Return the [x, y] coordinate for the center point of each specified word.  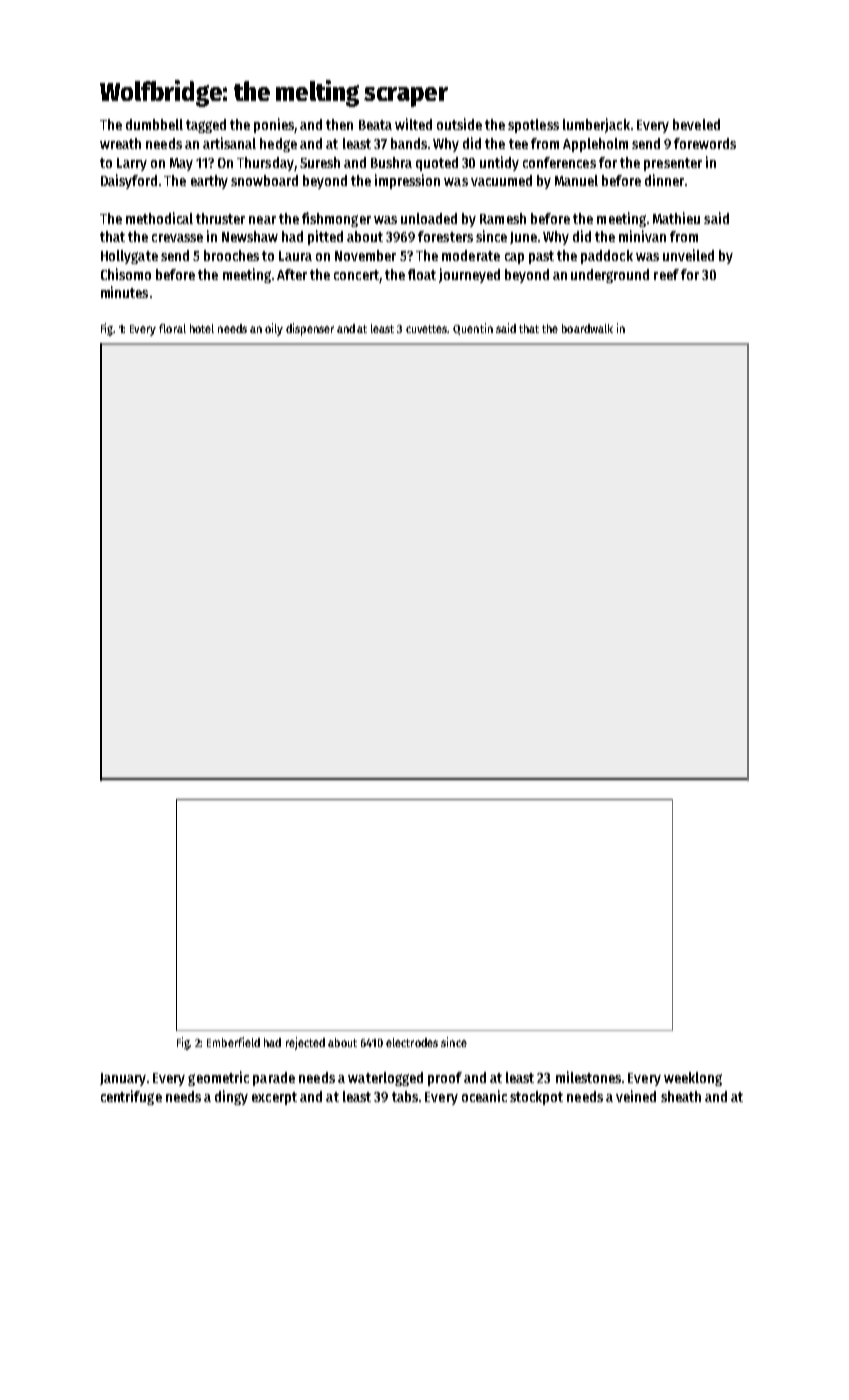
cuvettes [427, 329]
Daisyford [129, 181]
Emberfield [233, 1042]
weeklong [693, 1079]
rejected [305, 1043]
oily [274, 329]
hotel [202, 328]
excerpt [274, 1098]
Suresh [320, 162]
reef [666, 274]
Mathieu [676, 218]
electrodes [412, 1042]
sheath [681, 1096]
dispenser [310, 329]
